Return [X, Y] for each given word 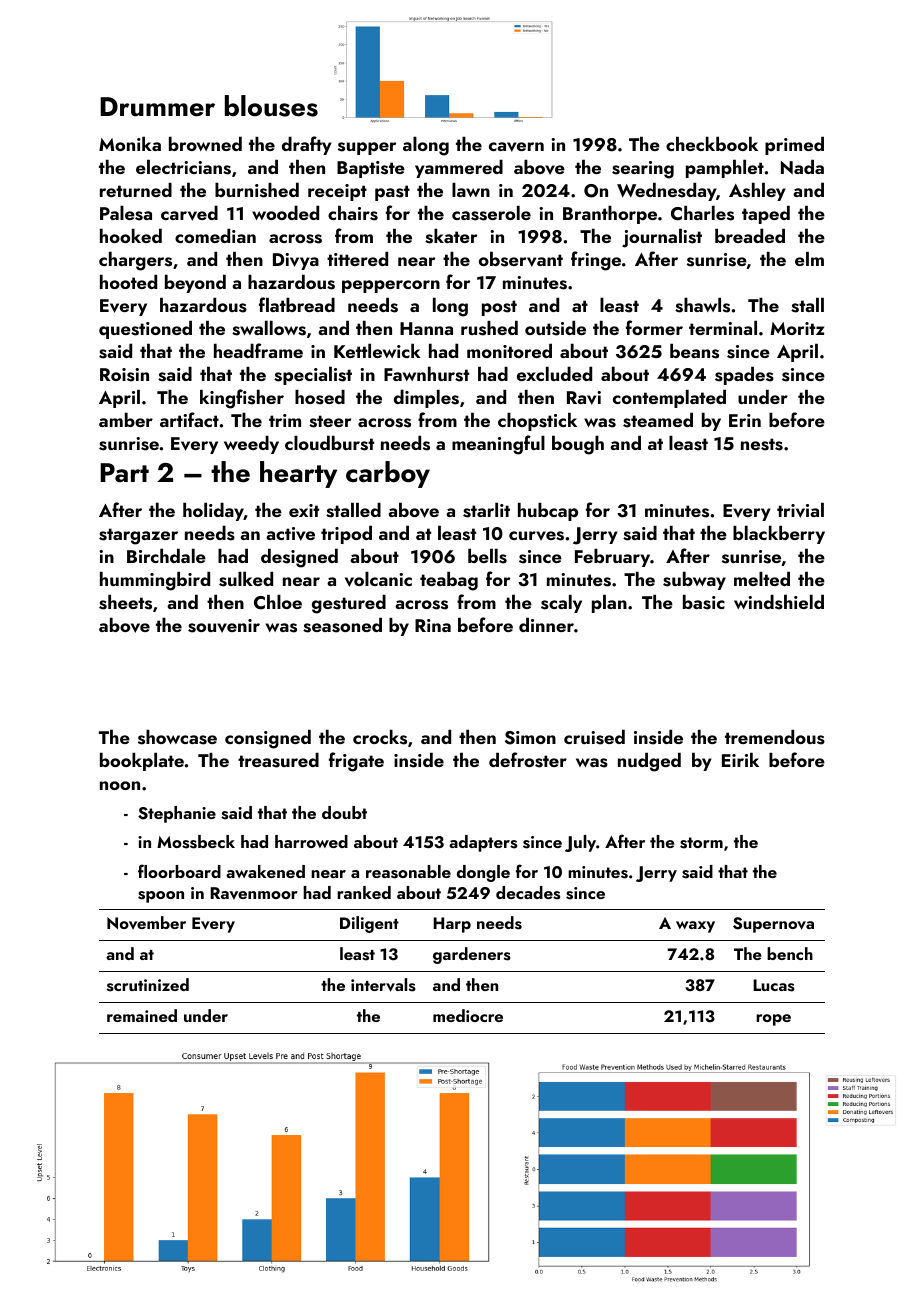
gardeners [472, 955]
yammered [459, 168]
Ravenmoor [254, 893]
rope [773, 1020]
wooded [285, 212]
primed [794, 145]
